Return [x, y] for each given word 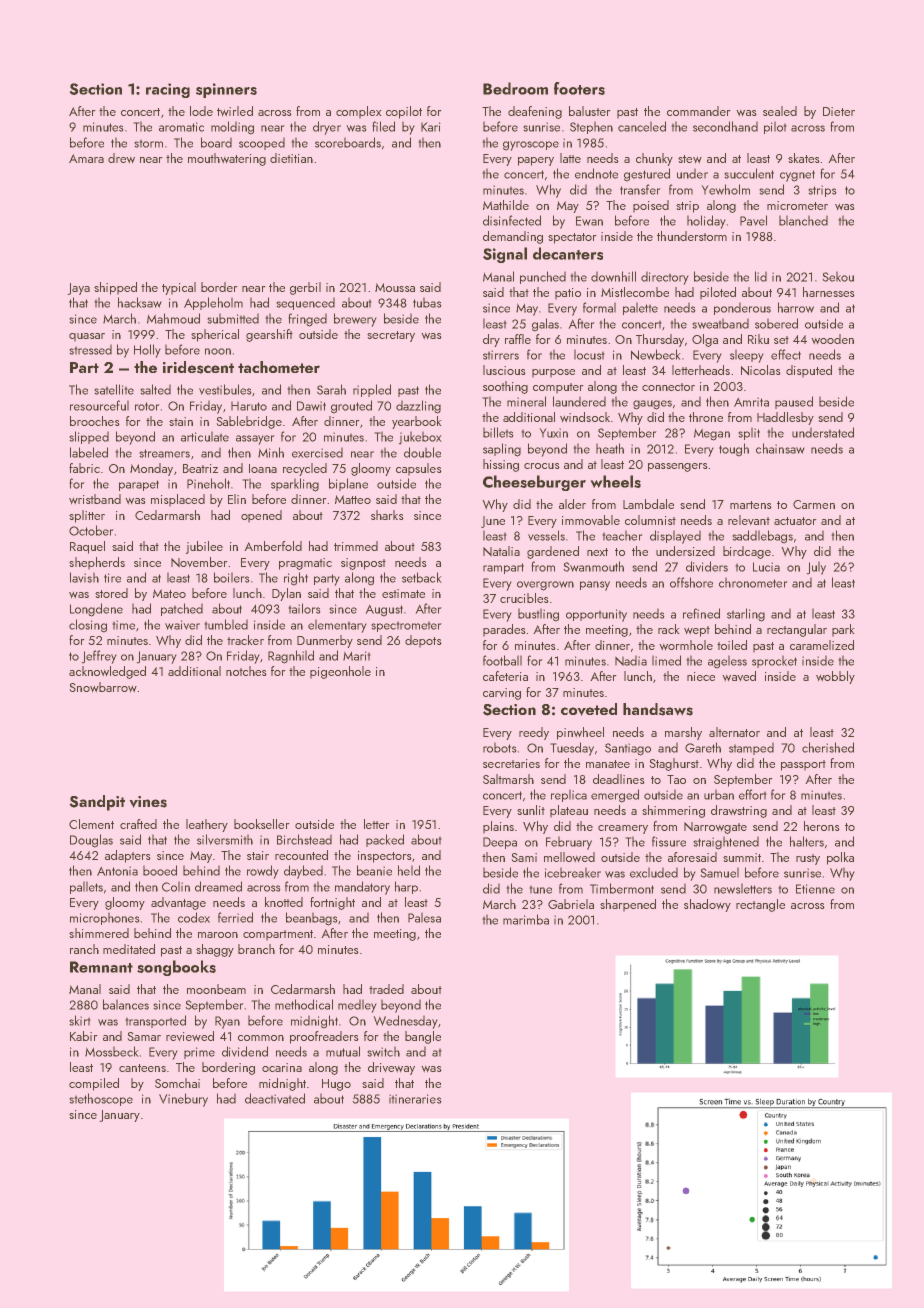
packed [385, 840]
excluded [654, 873]
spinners [226, 90]
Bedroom [515, 88]
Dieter [839, 111]
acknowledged [107, 672]
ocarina [282, 1067]
